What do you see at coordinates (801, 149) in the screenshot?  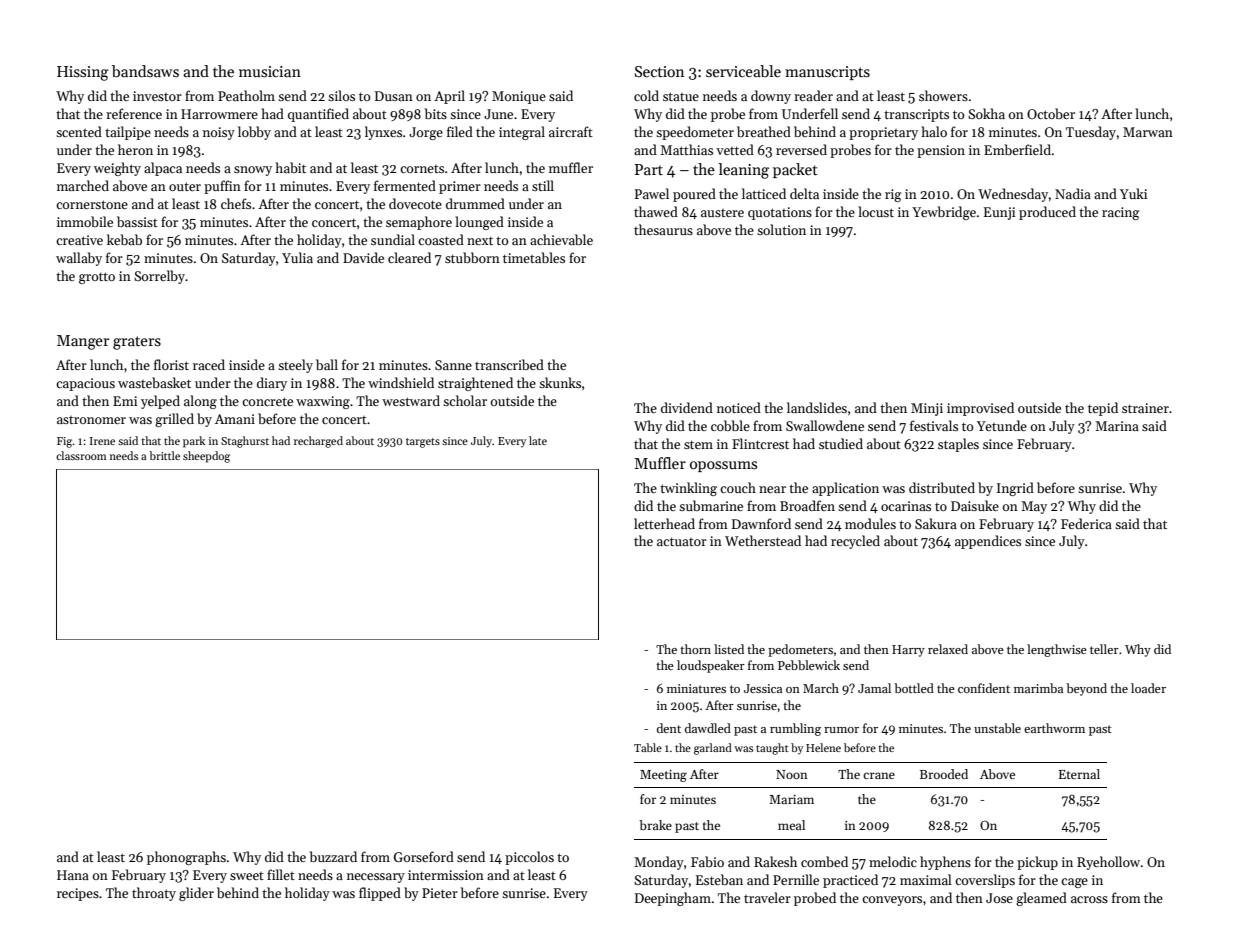 I see `reversed` at bounding box center [801, 149].
